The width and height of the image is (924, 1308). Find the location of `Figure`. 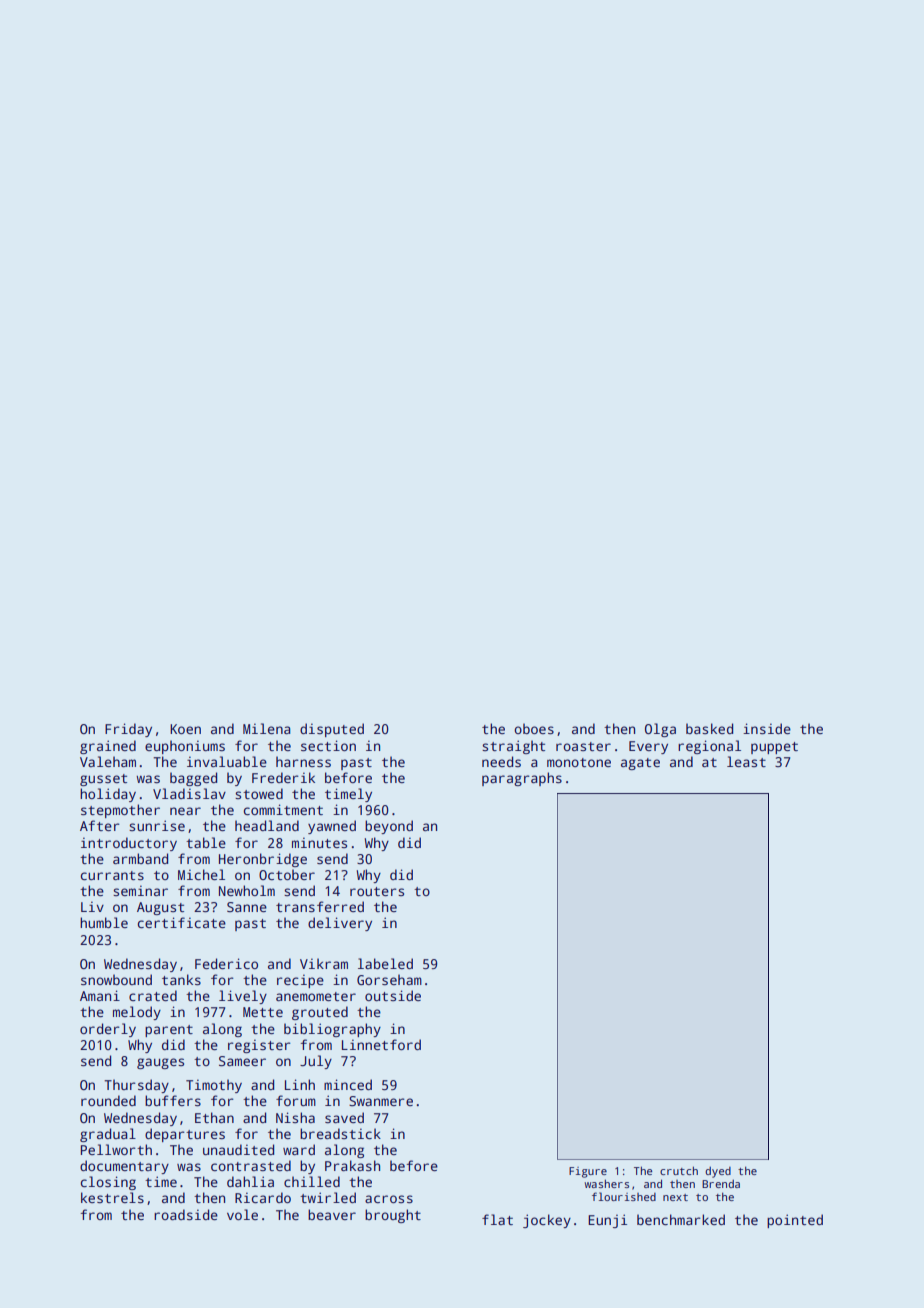

Figure is located at coordinates (588, 1172).
